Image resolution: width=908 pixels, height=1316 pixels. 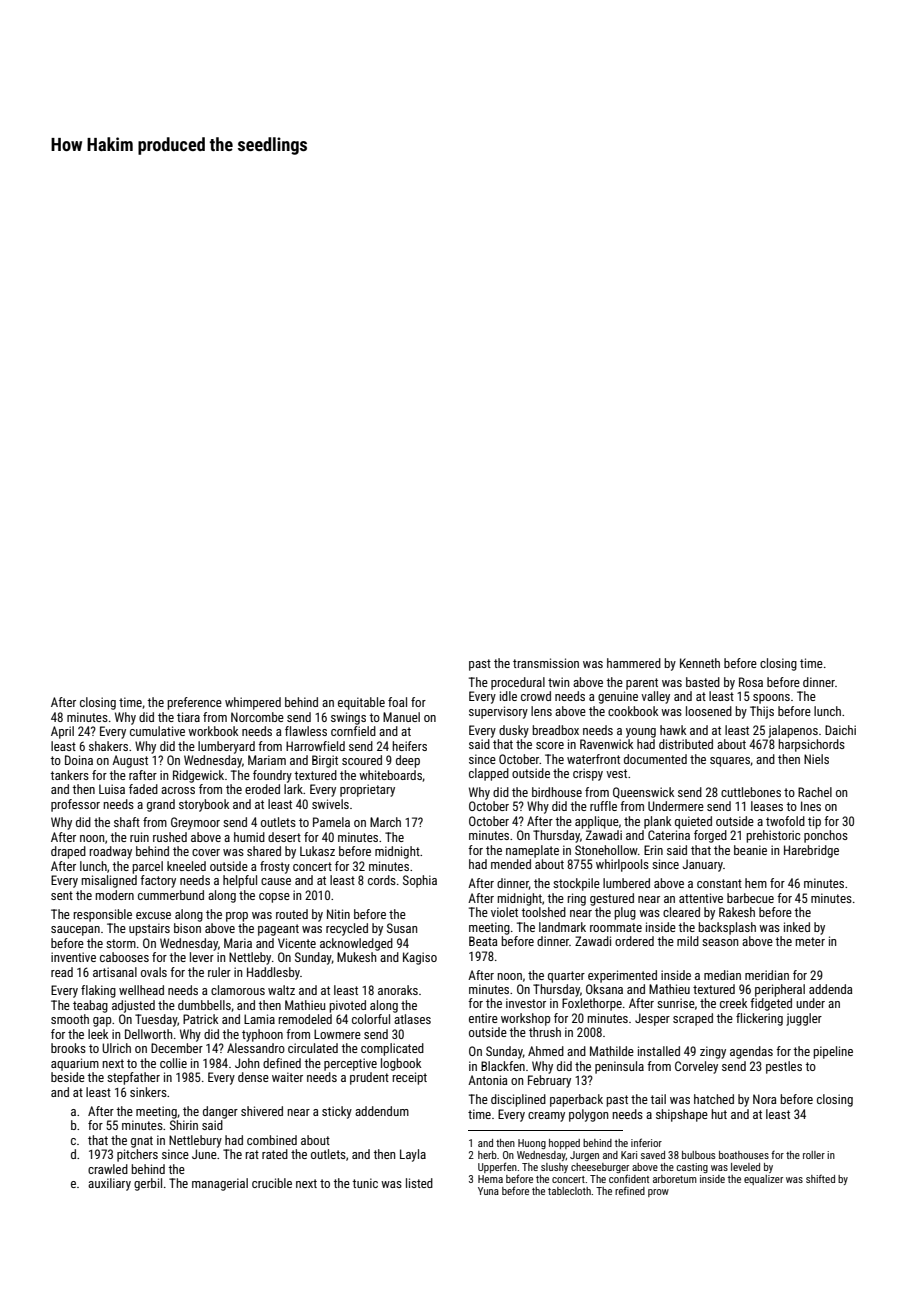 I want to click on cookbook, so click(x=633, y=711).
